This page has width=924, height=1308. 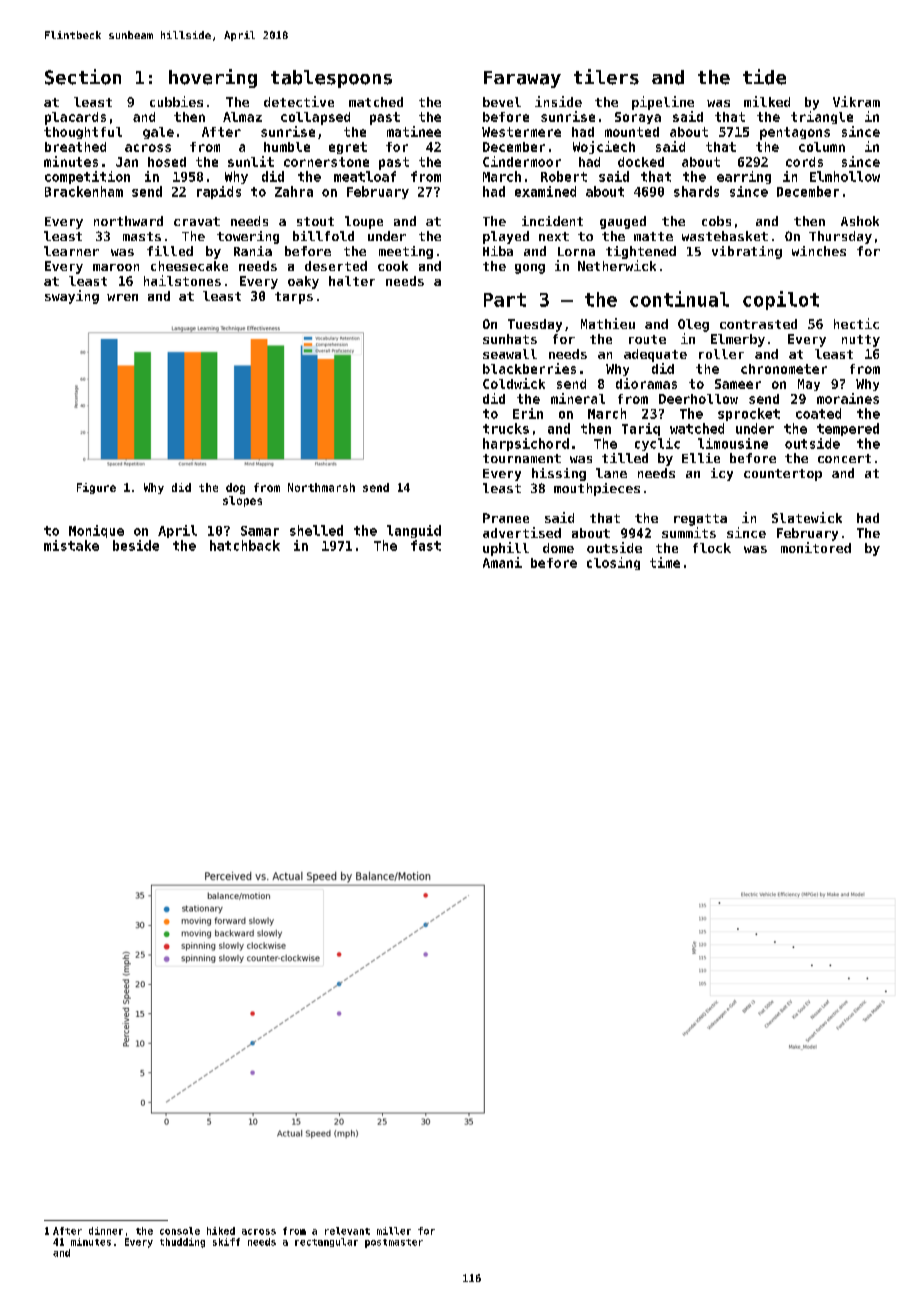 What do you see at coordinates (722, 474) in the page?
I see `icy` at bounding box center [722, 474].
